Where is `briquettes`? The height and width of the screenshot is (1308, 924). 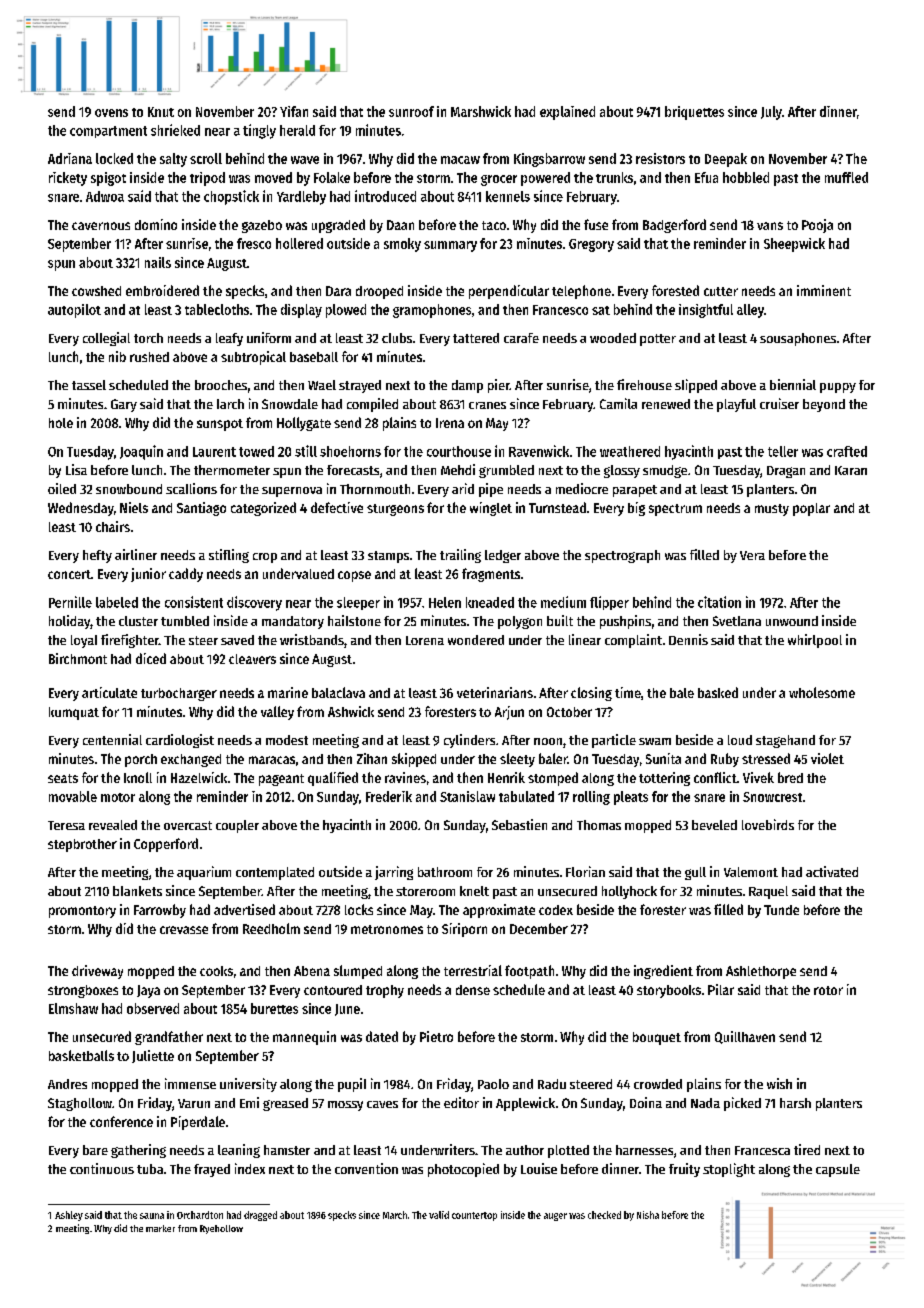 briquettes is located at coordinates (694, 113).
